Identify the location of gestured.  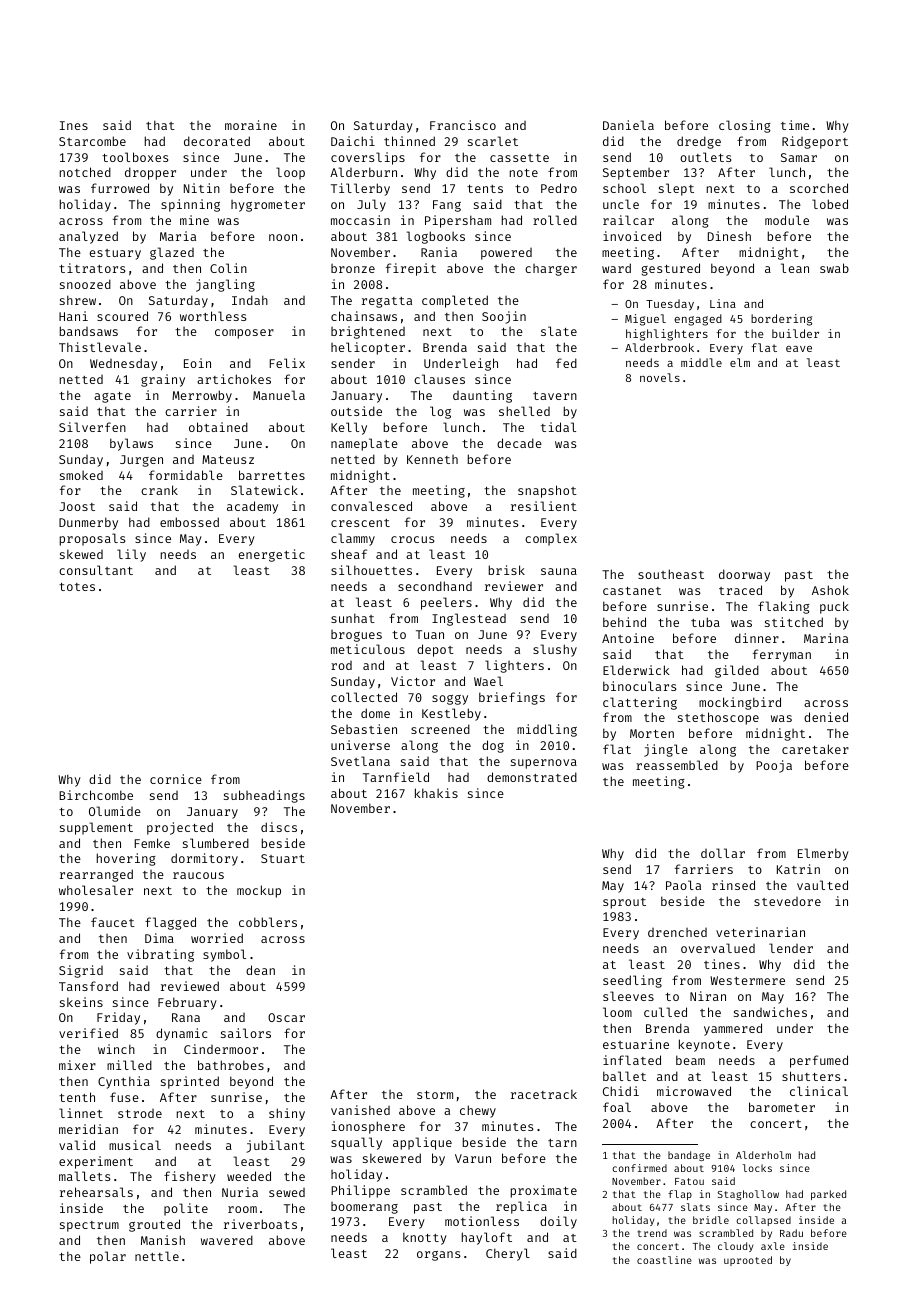
(671, 269).
